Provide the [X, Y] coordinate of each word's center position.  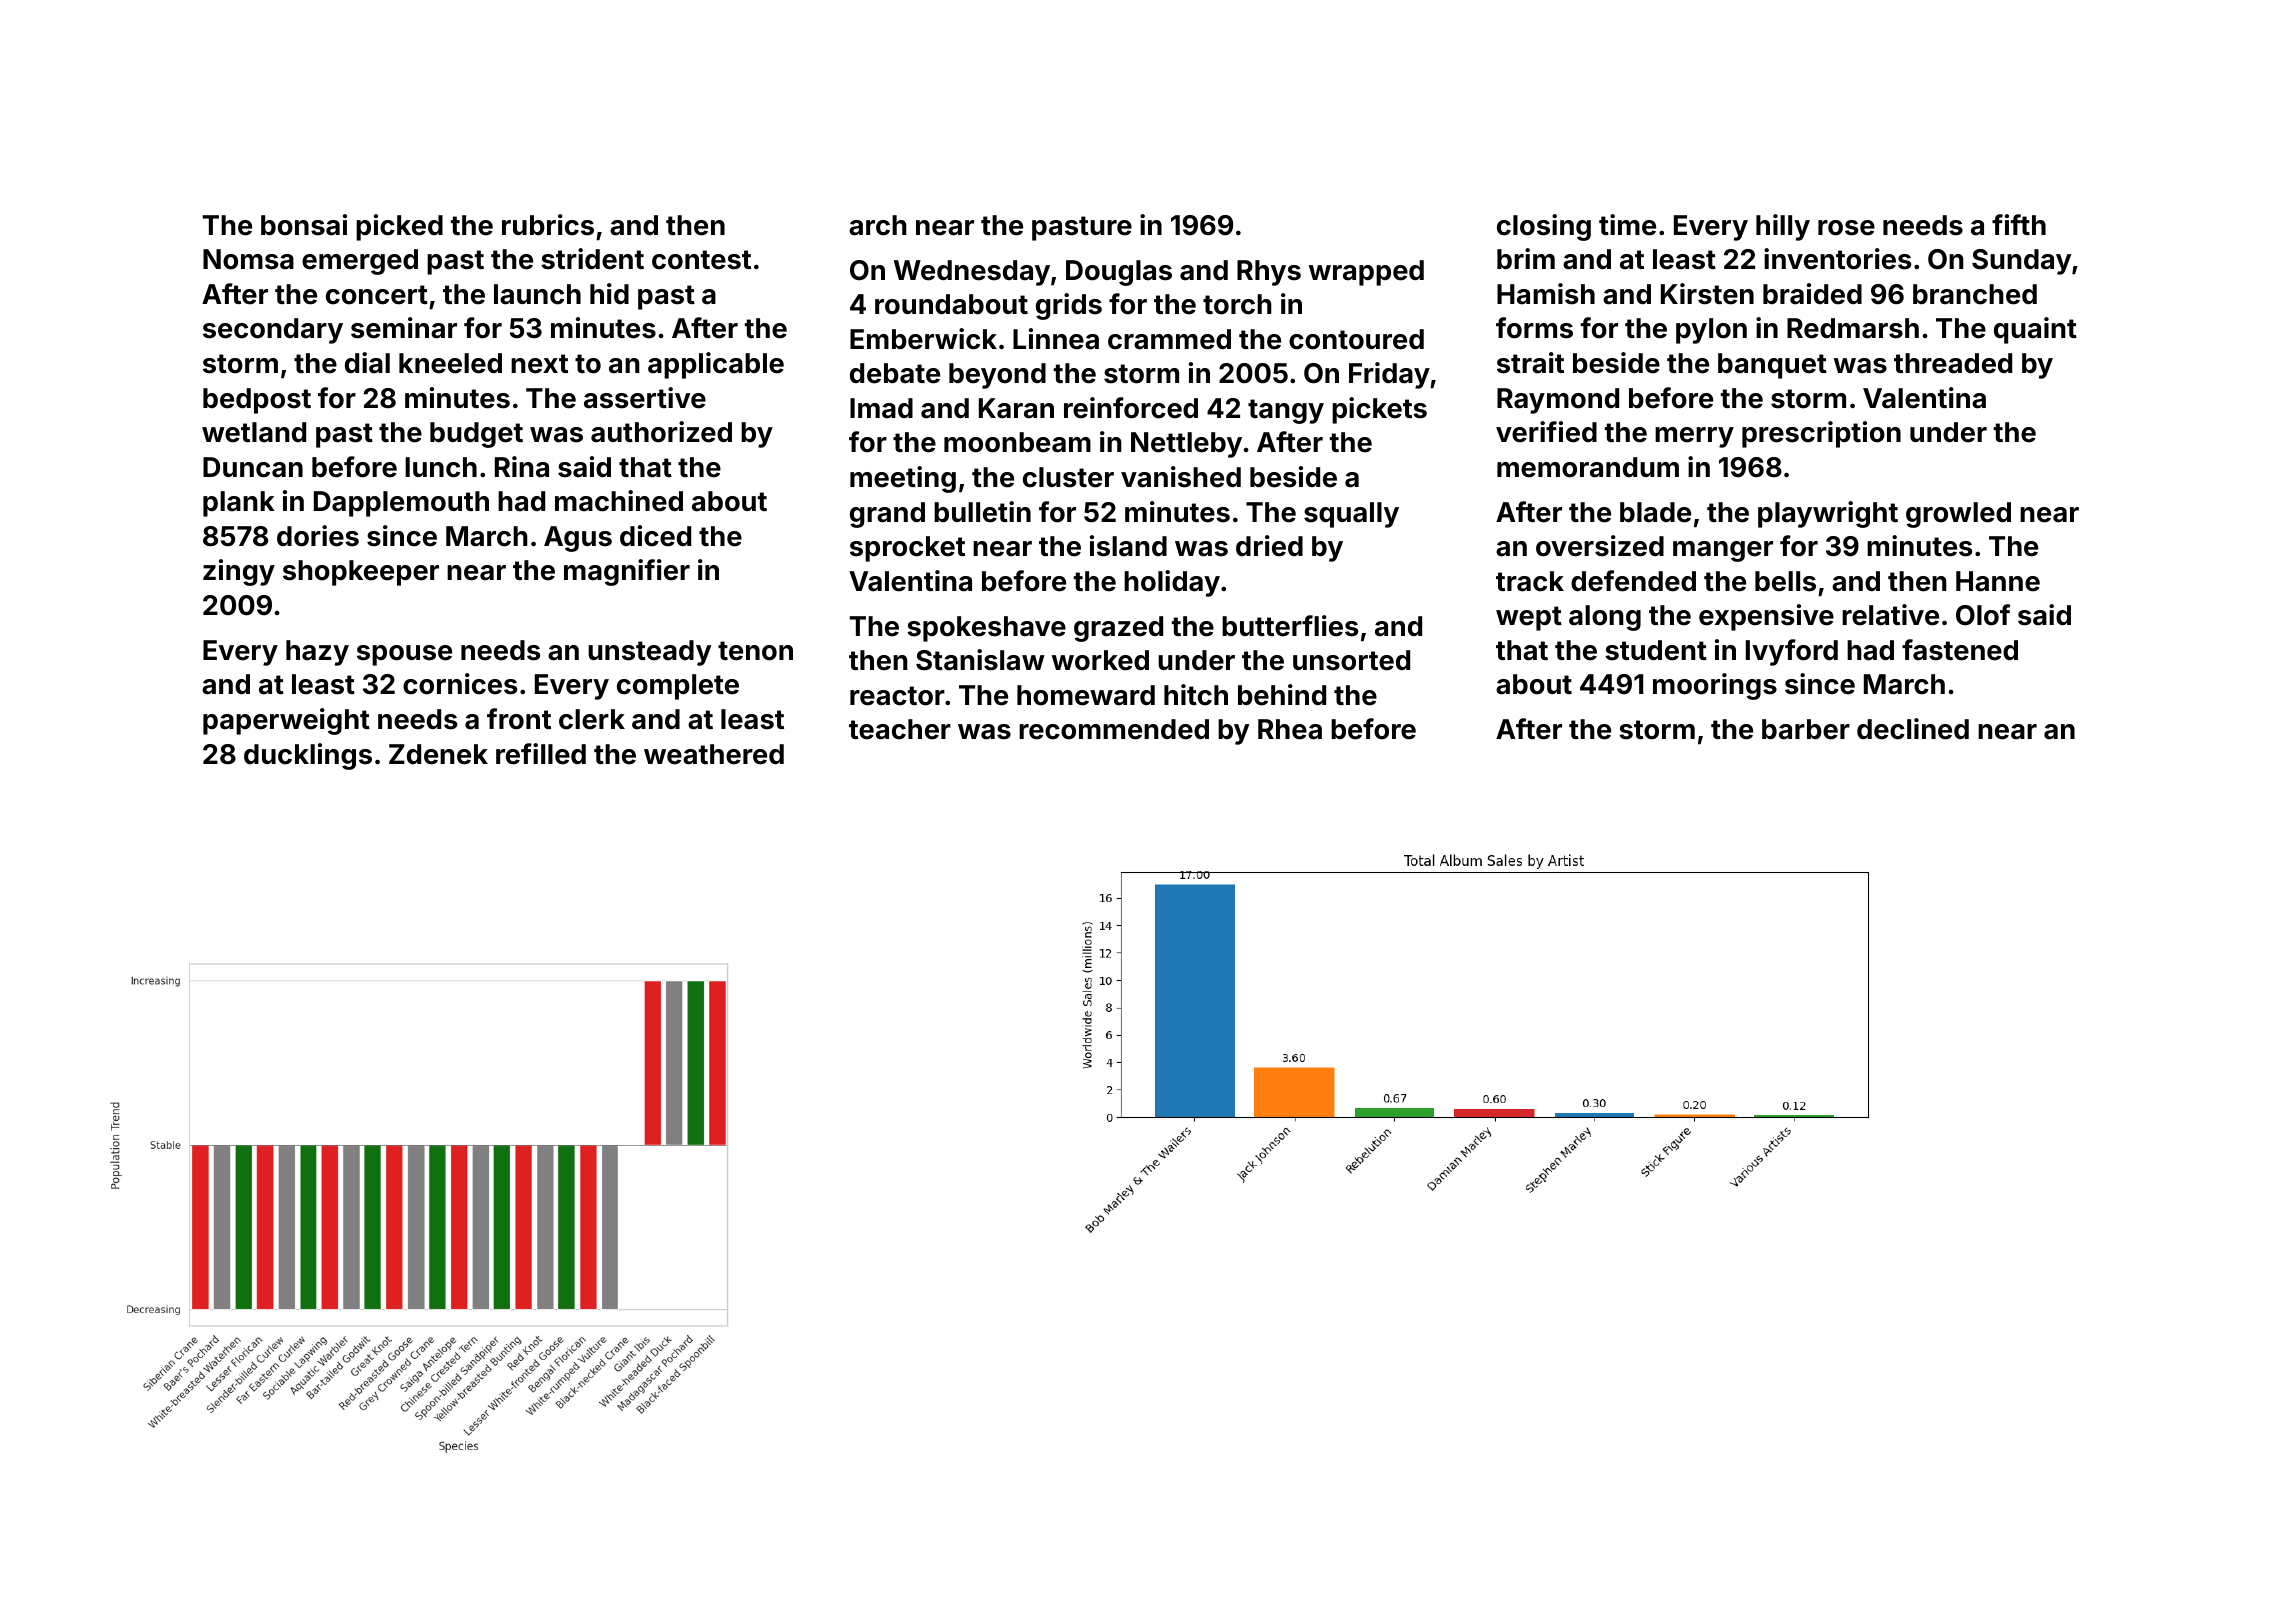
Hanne [1998, 581]
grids [1069, 306]
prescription [1821, 434]
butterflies [1290, 626]
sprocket [907, 549]
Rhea [1290, 729]
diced [655, 536]
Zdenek [438, 754]
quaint [2035, 330]
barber [1806, 729]
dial [367, 363]
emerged [360, 262]
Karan [1016, 408]
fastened [1960, 650]
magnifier [627, 572]
